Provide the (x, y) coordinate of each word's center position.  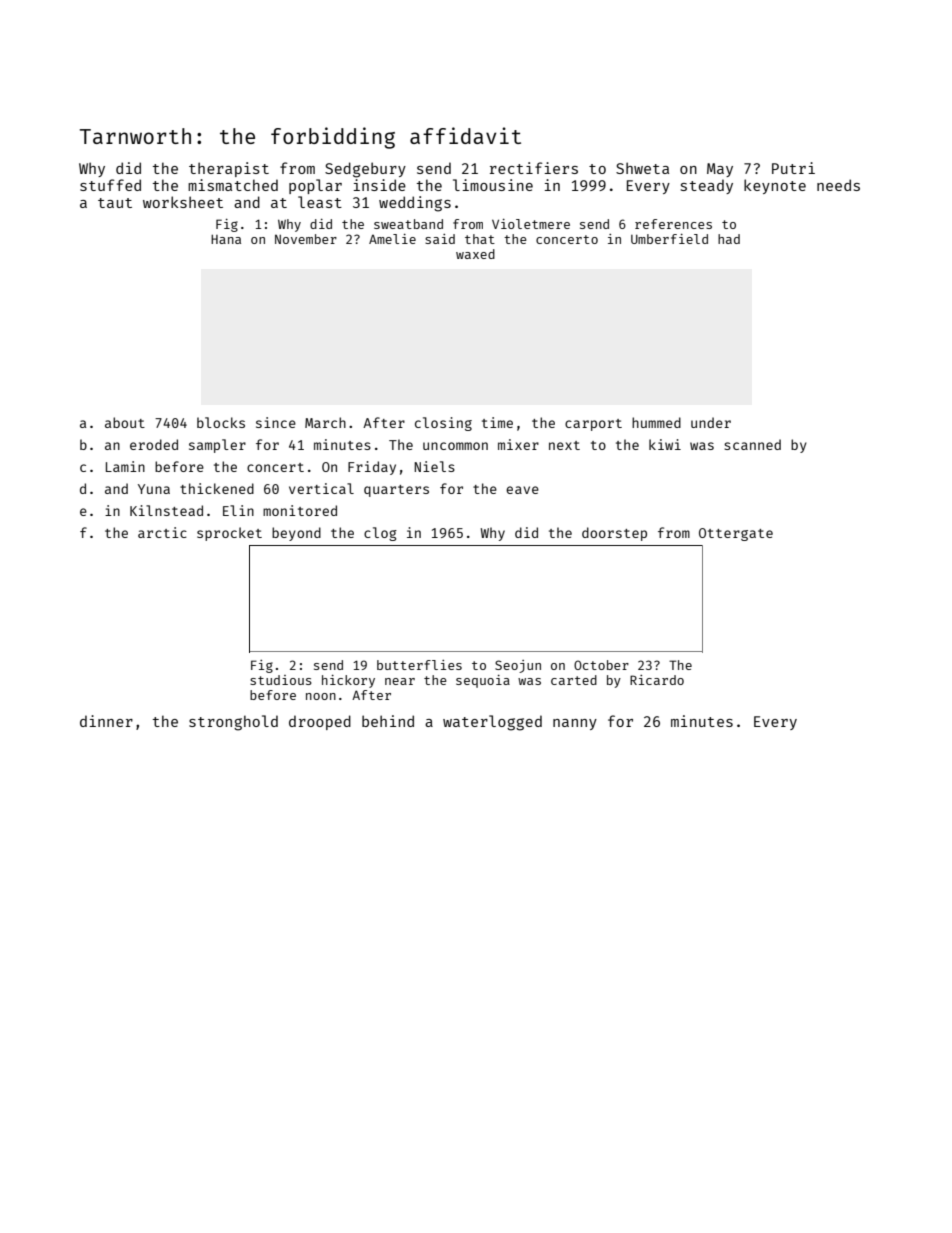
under (711, 422)
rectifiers (534, 168)
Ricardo (657, 680)
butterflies (419, 665)
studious (281, 680)
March (325, 422)
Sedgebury (365, 170)
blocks (221, 422)
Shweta (642, 168)
